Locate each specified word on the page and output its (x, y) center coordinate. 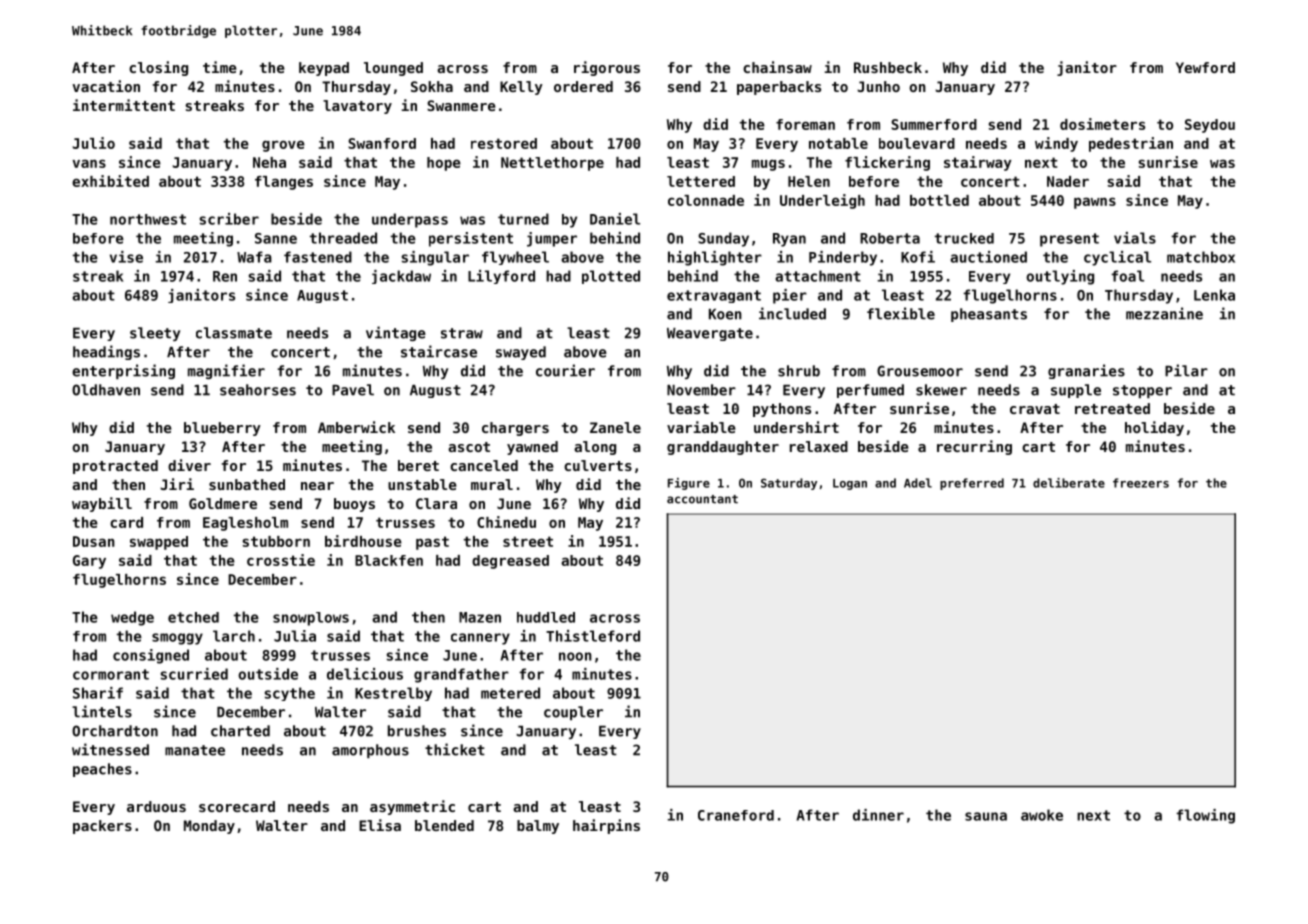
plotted (611, 277)
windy (1056, 144)
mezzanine (1164, 313)
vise (126, 257)
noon (575, 656)
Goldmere (223, 503)
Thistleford (593, 636)
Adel (918, 483)
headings (106, 352)
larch (234, 636)
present (1069, 240)
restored (504, 143)
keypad (324, 69)
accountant (702, 499)
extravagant (714, 296)
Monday (209, 827)
